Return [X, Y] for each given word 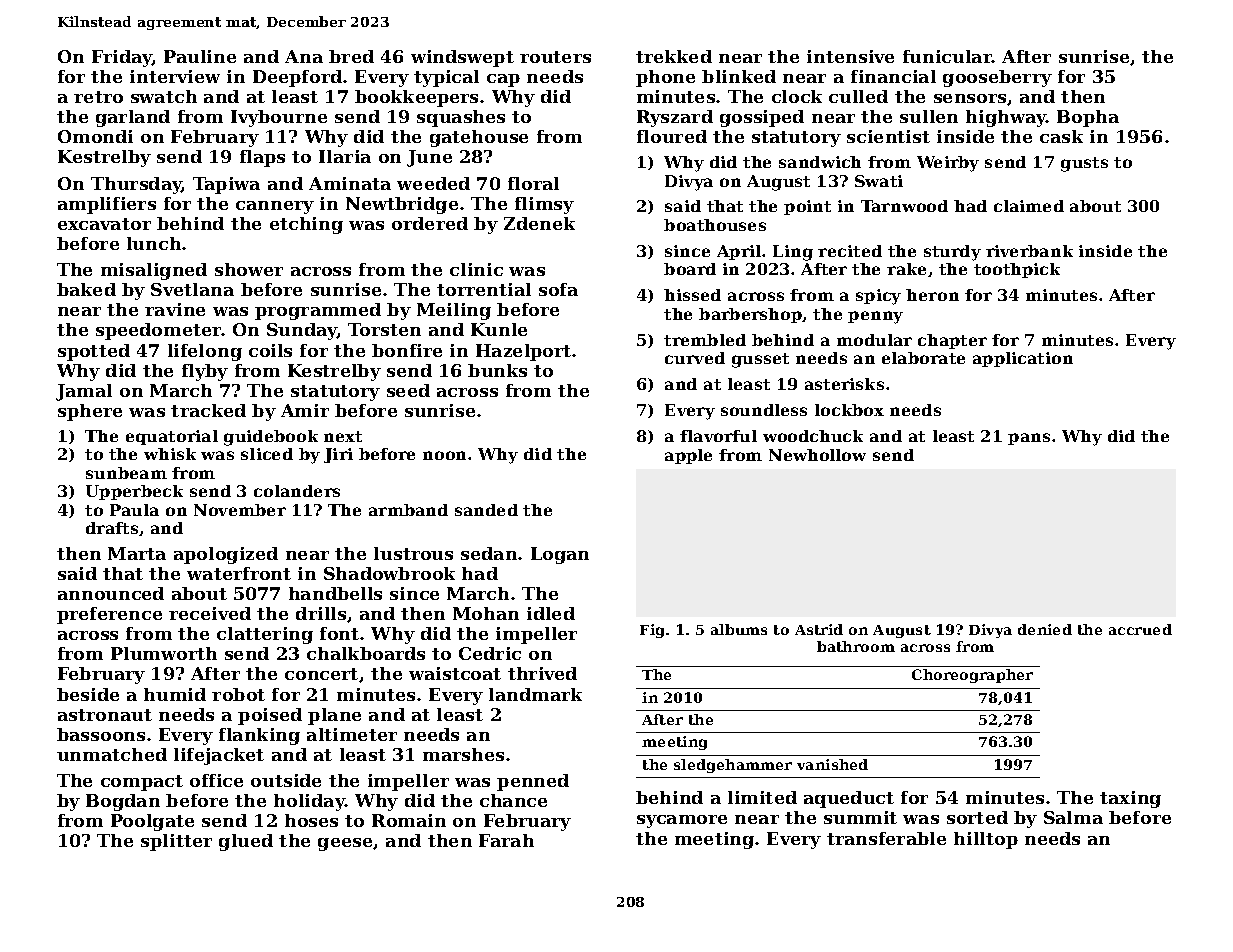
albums [739, 629]
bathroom [856, 646]
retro [98, 97]
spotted [94, 352]
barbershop [750, 315]
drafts [112, 528]
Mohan [486, 613]
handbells [335, 593]
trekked [674, 56]
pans [1029, 439]
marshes [463, 754]
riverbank [1029, 251]
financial [893, 76]
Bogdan [123, 802]
